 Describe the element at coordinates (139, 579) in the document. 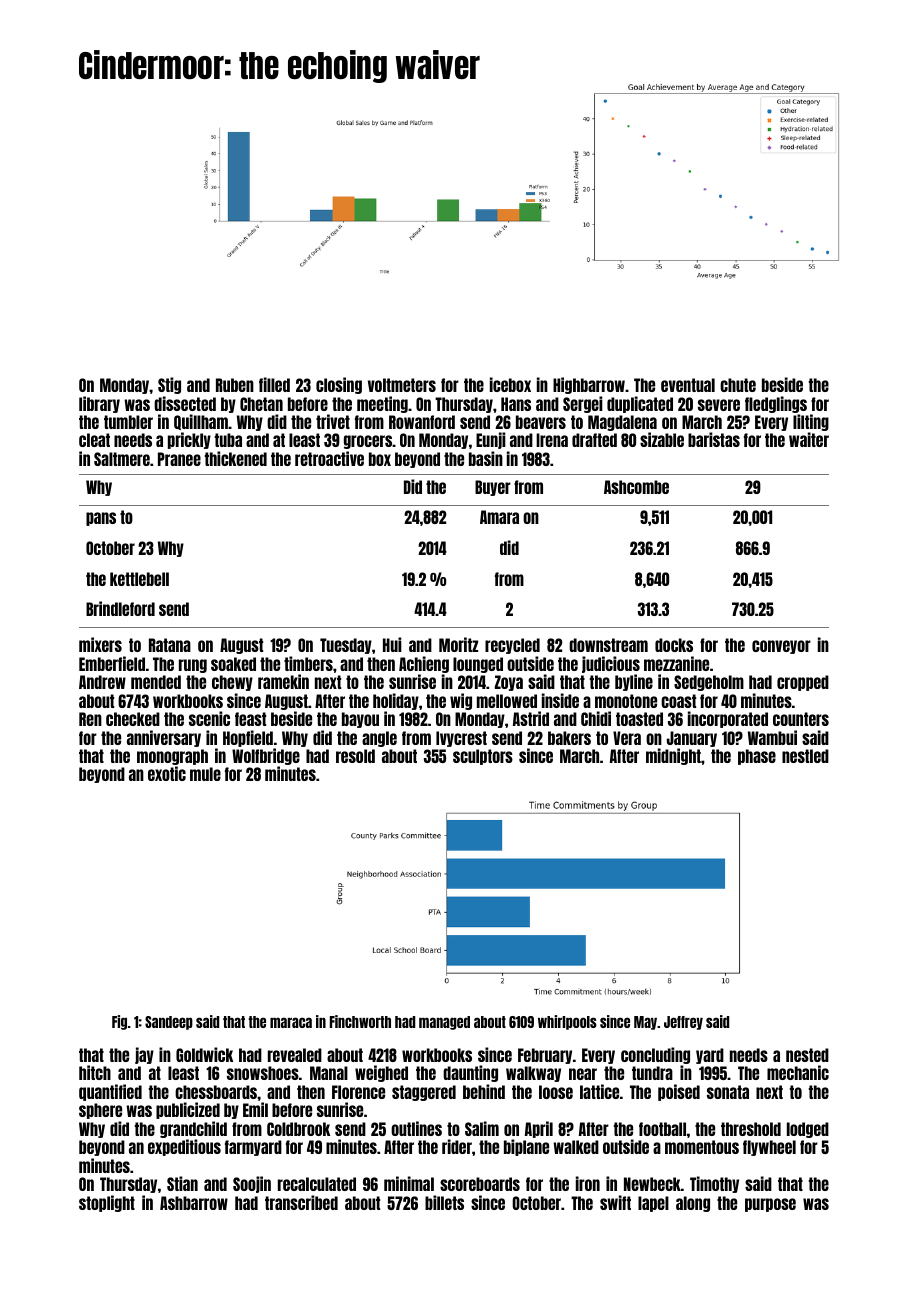

I see `kettlebell` at that location.
